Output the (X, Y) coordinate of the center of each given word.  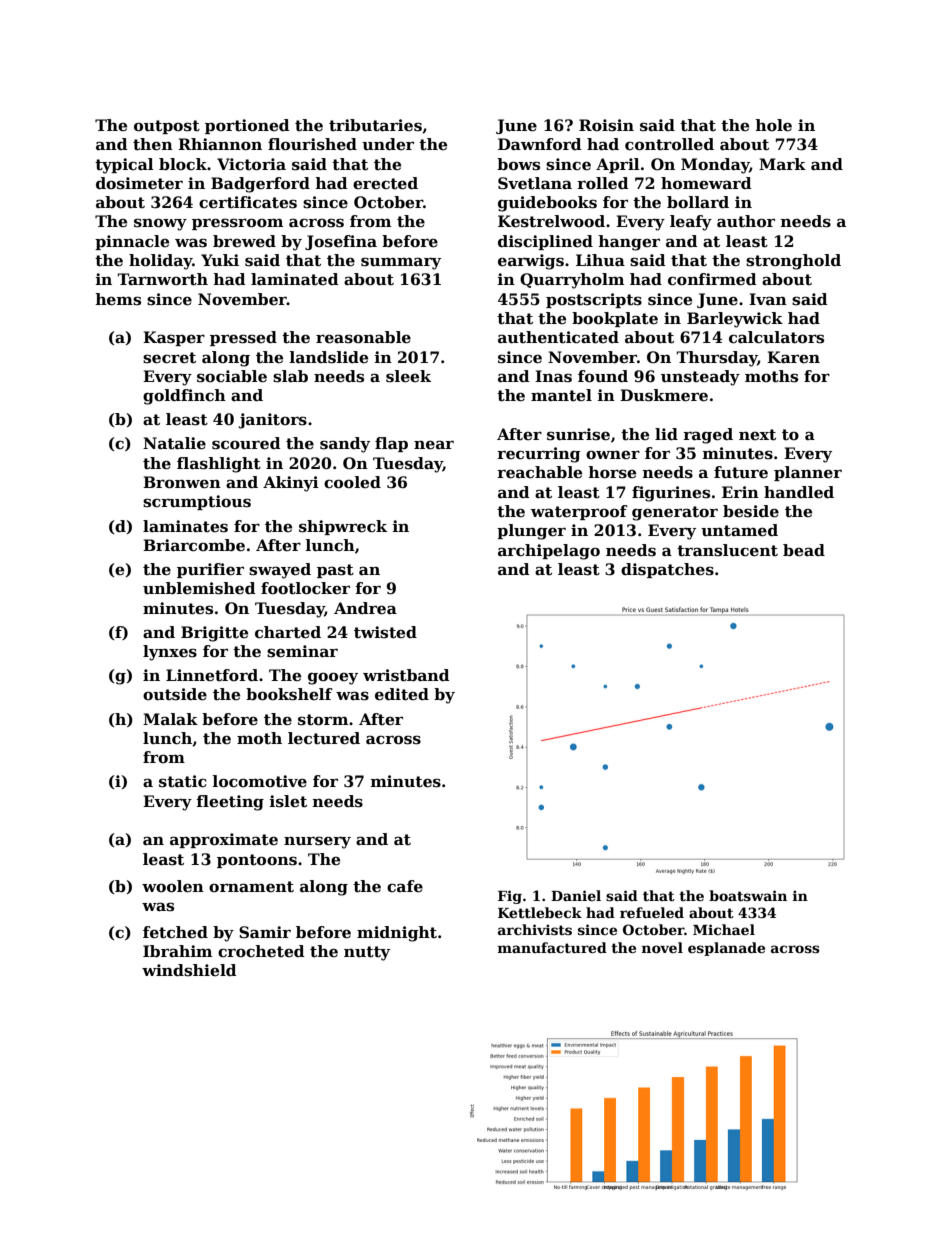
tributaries (375, 125)
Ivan (768, 299)
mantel (561, 395)
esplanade (726, 949)
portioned (247, 126)
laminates (185, 526)
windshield (189, 970)
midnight (397, 934)
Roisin (606, 125)
